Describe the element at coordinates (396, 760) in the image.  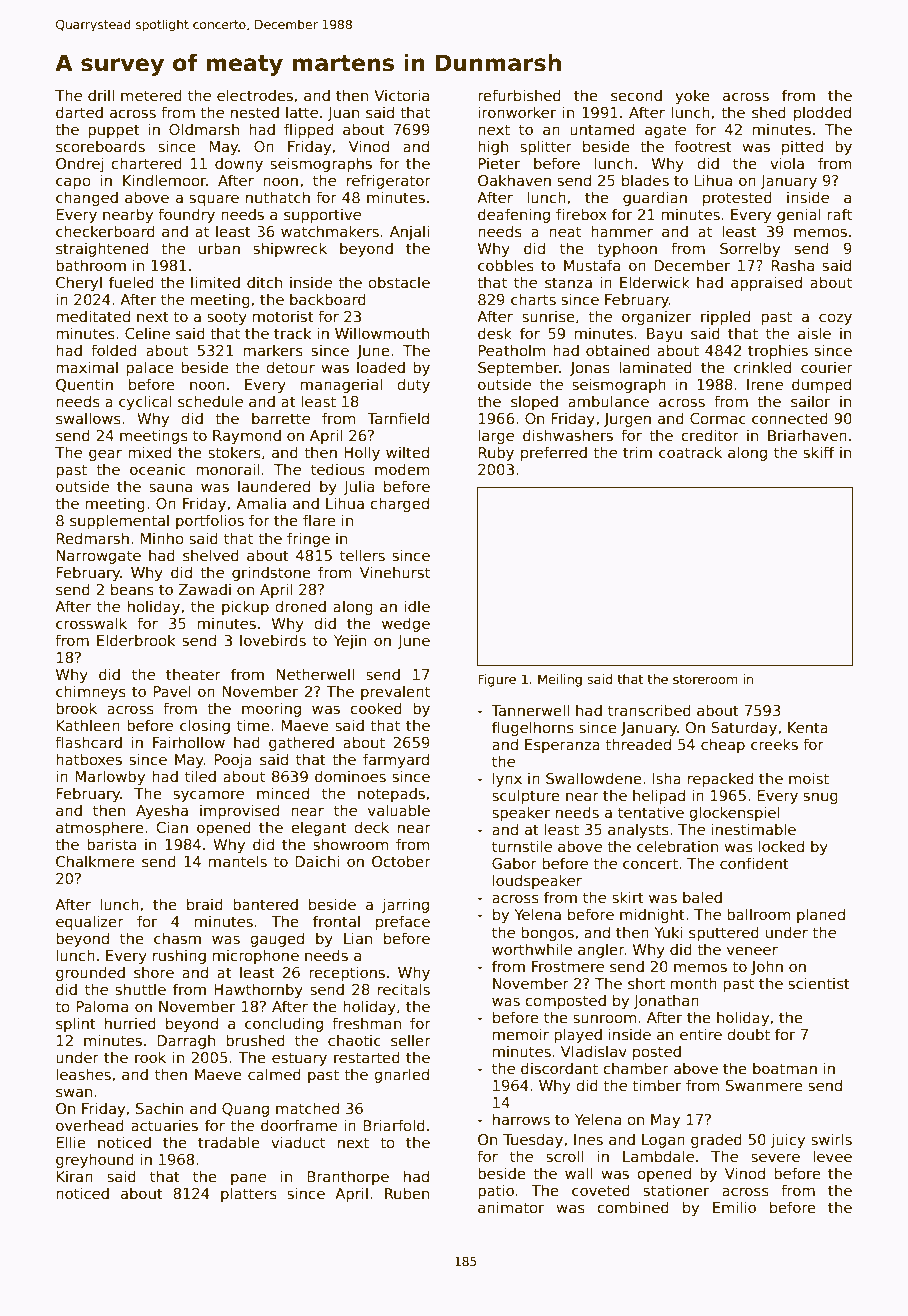
I see `farmyard` at that location.
